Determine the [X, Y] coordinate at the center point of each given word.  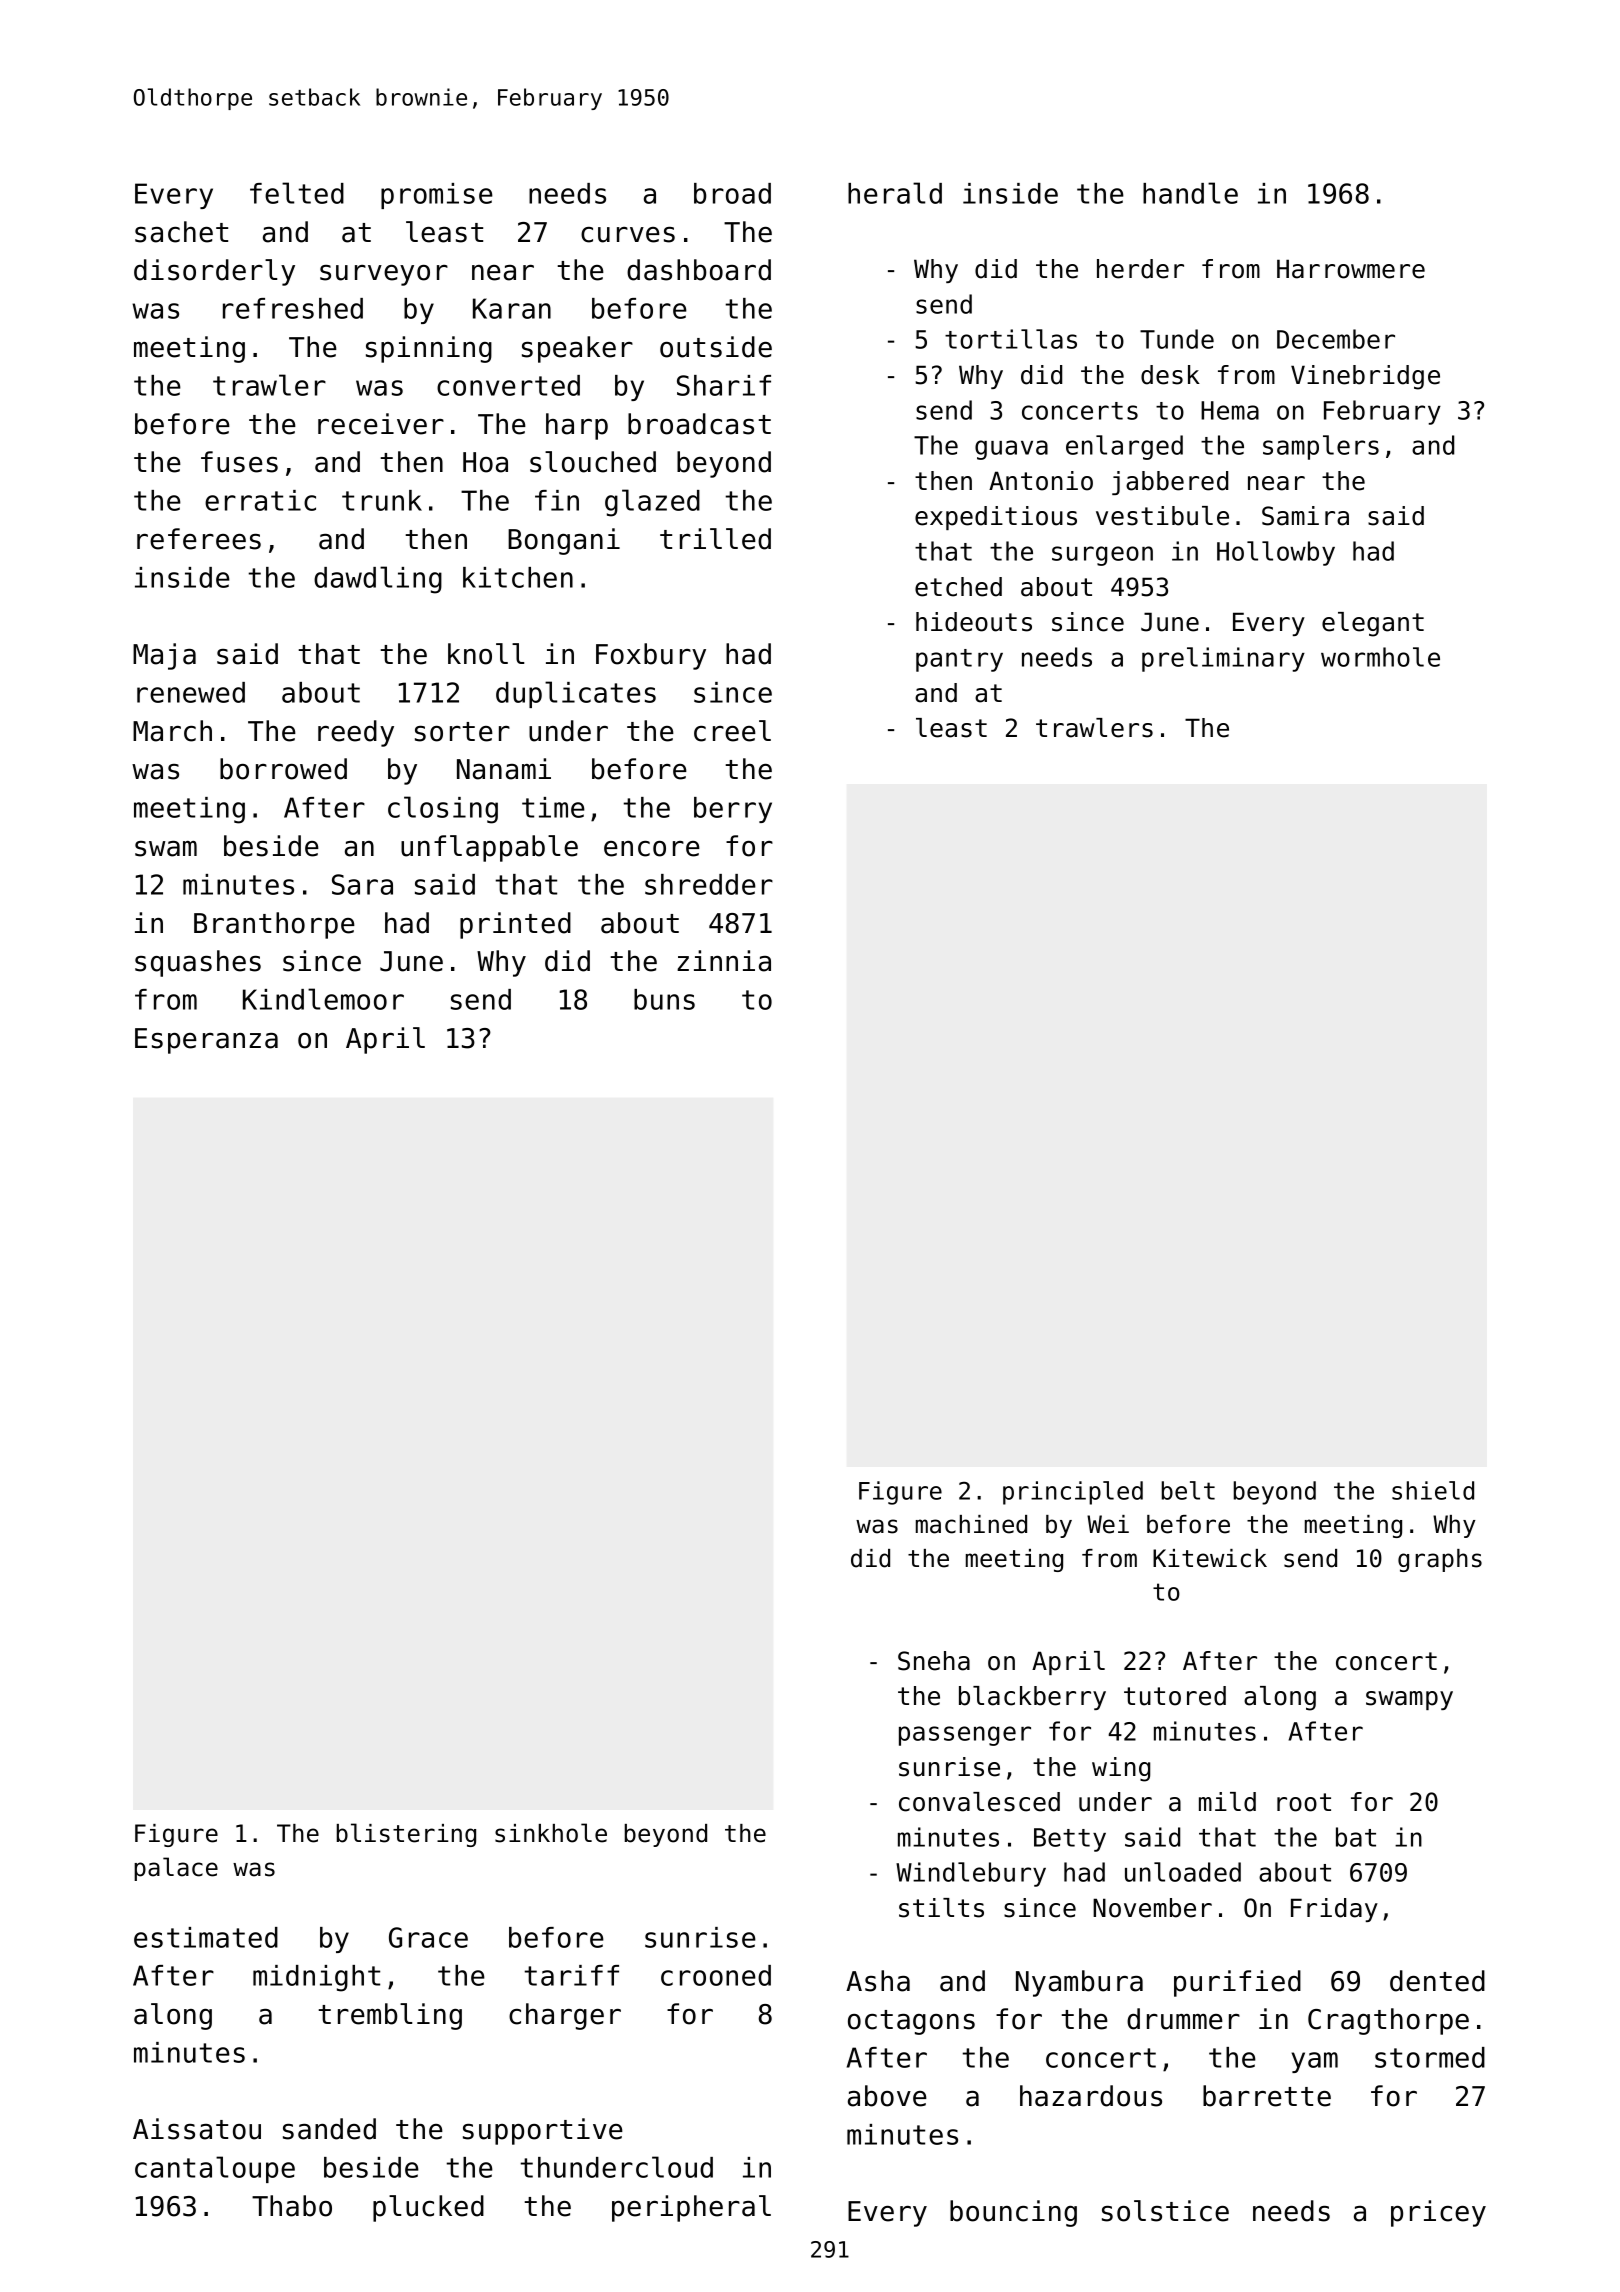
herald [895, 193]
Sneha [934, 1661]
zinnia [724, 961]
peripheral [691, 2208]
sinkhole [551, 1833]
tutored [1175, 1696]
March [172, 731]
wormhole [1380, 657]
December [1336, 339]
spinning [429, 349]
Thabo [292, 2206]
